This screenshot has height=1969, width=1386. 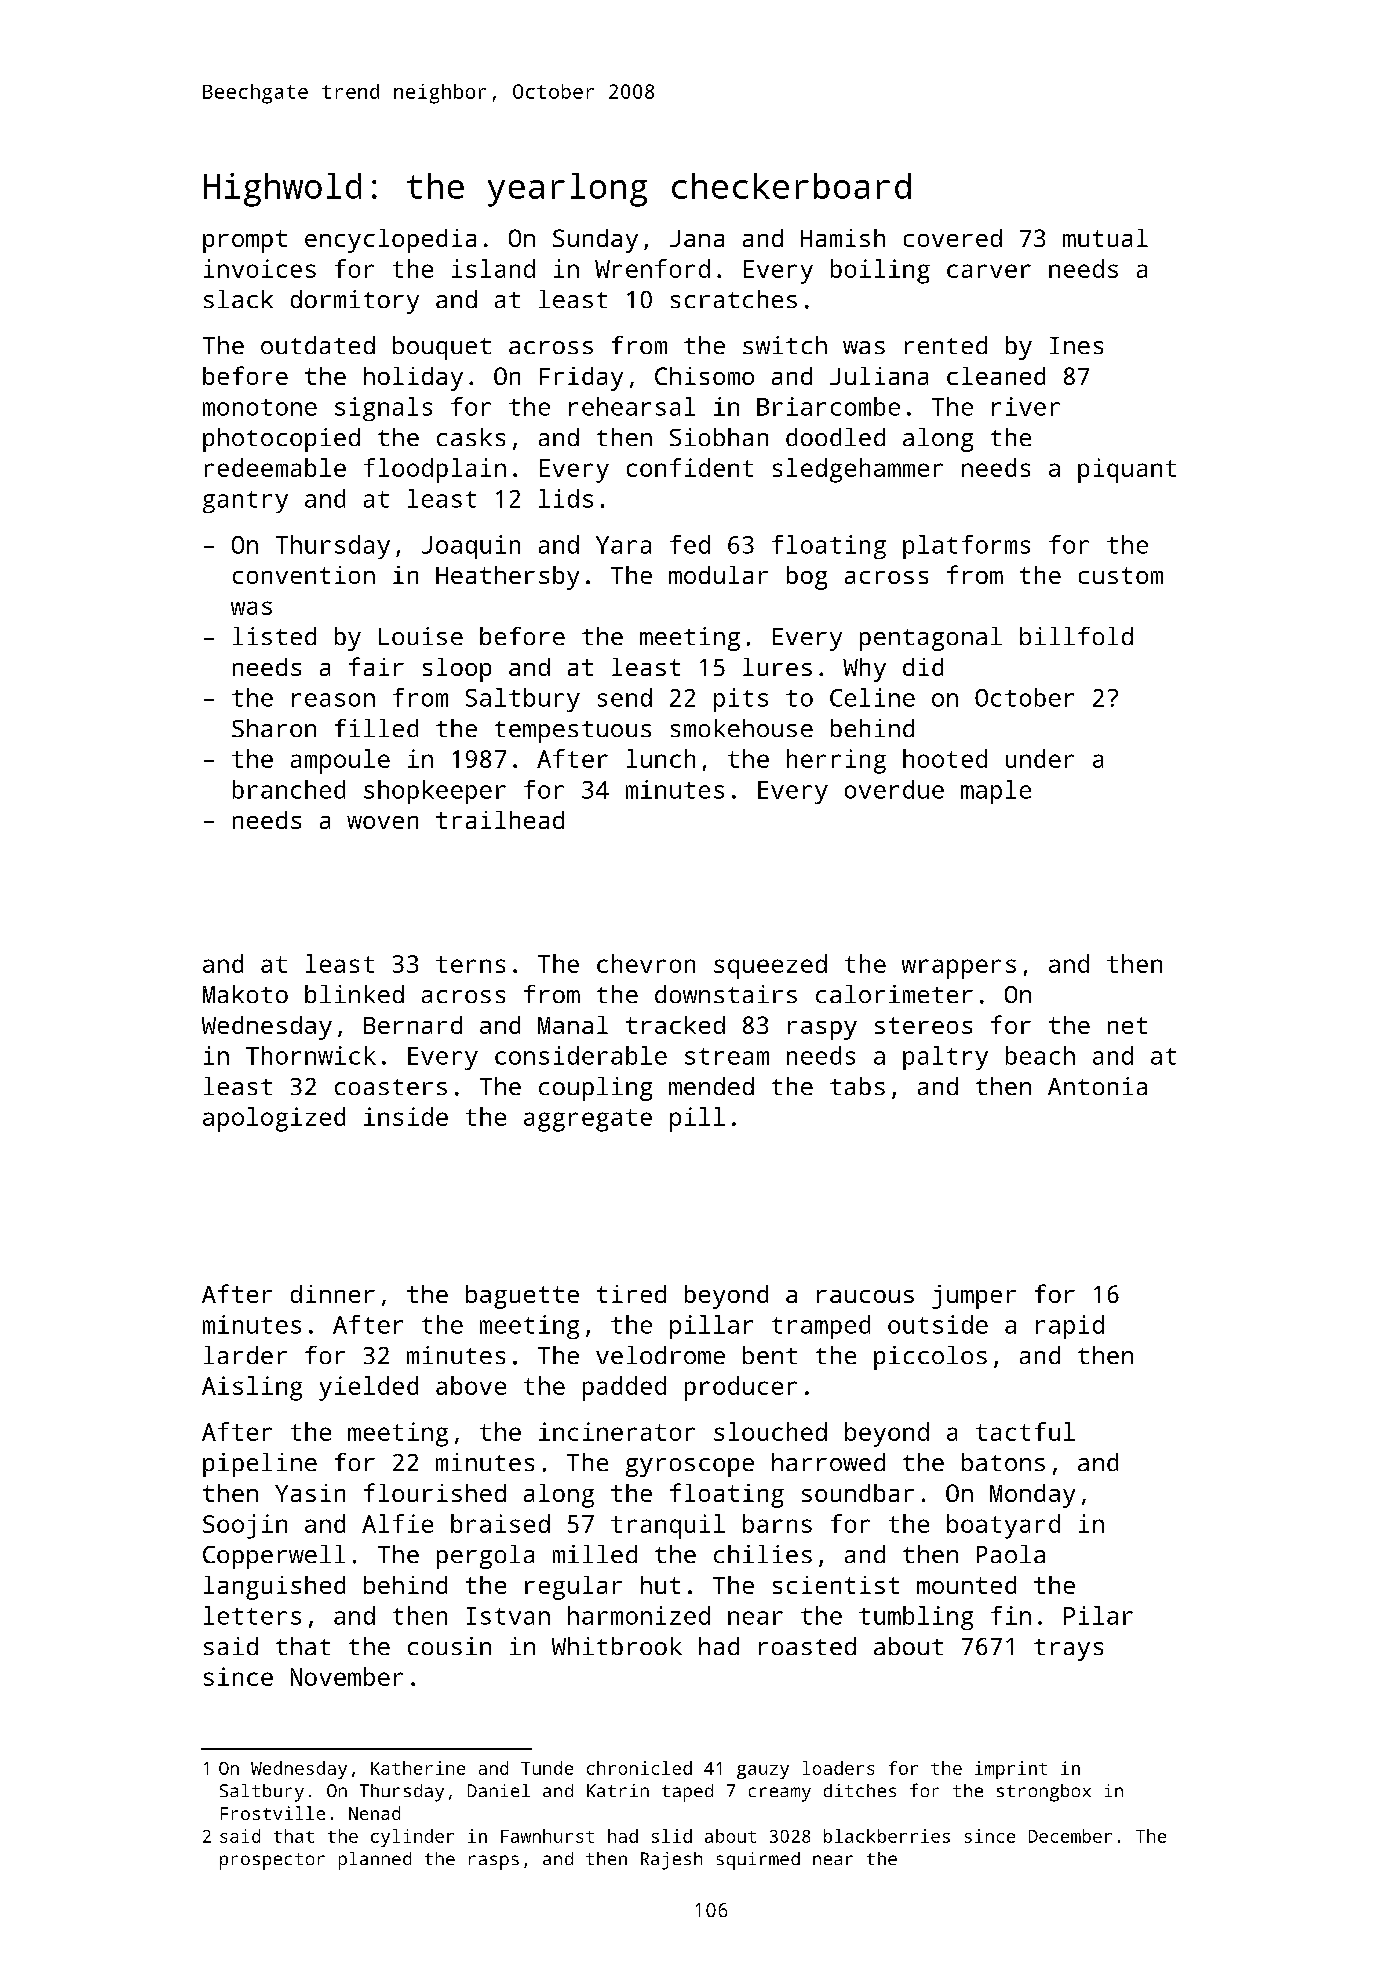 I want to click on tired, so click(x=631, y=1294).
